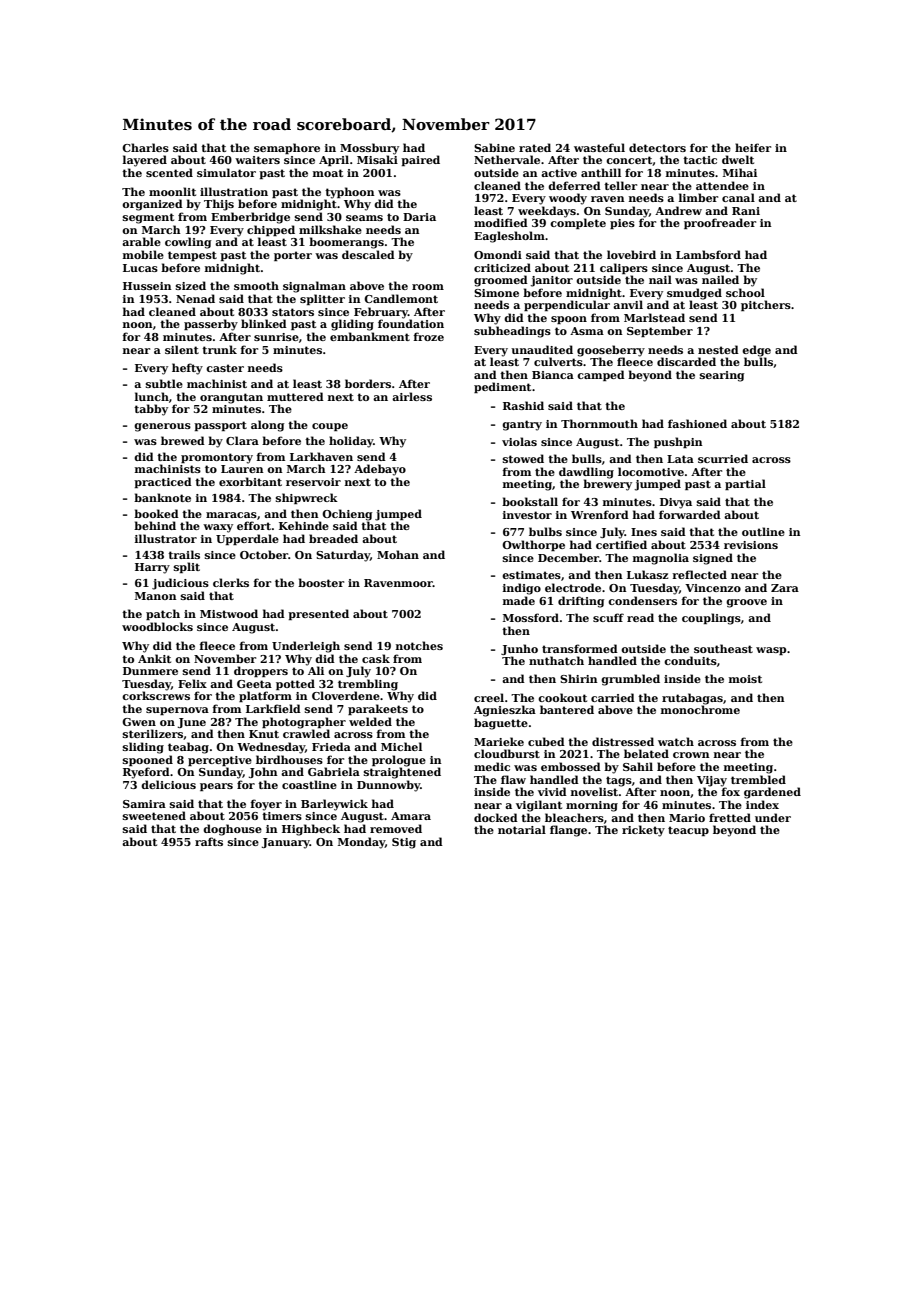 The height and width of the screenshot is (1308, 924). What do you see at coordinates (164, 383) in the screenshot?
I see `subtle` at bounding box center [164, 383].
